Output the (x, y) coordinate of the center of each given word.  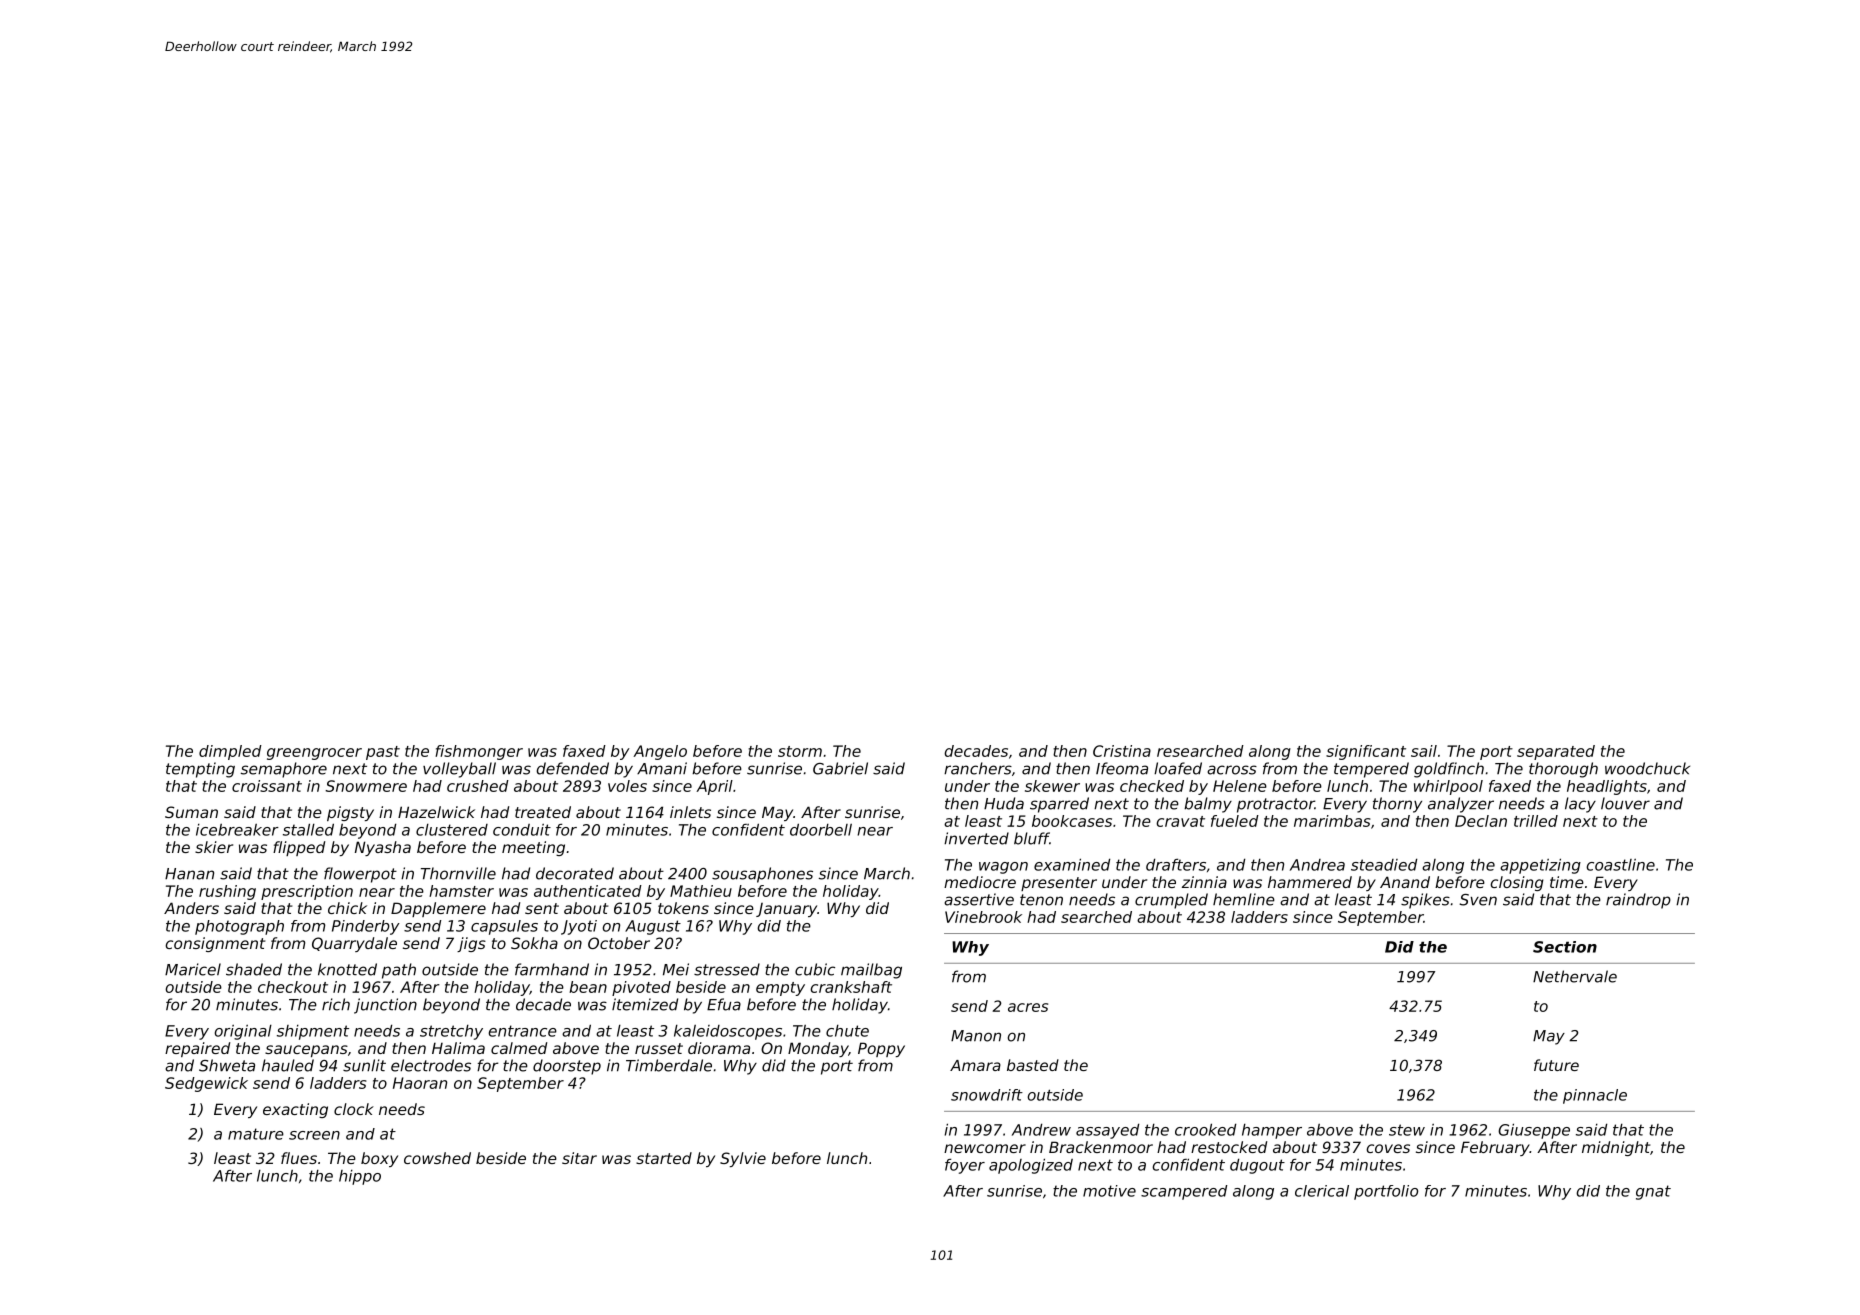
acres (1028, 1007)
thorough (1563, 770)
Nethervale (1575, 976)
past (383, 753)
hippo (360, 1177)
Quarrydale (354, 944)
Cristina (1122, 751)
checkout (293, 987)
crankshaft (851, 987)
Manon (976, 1036)
